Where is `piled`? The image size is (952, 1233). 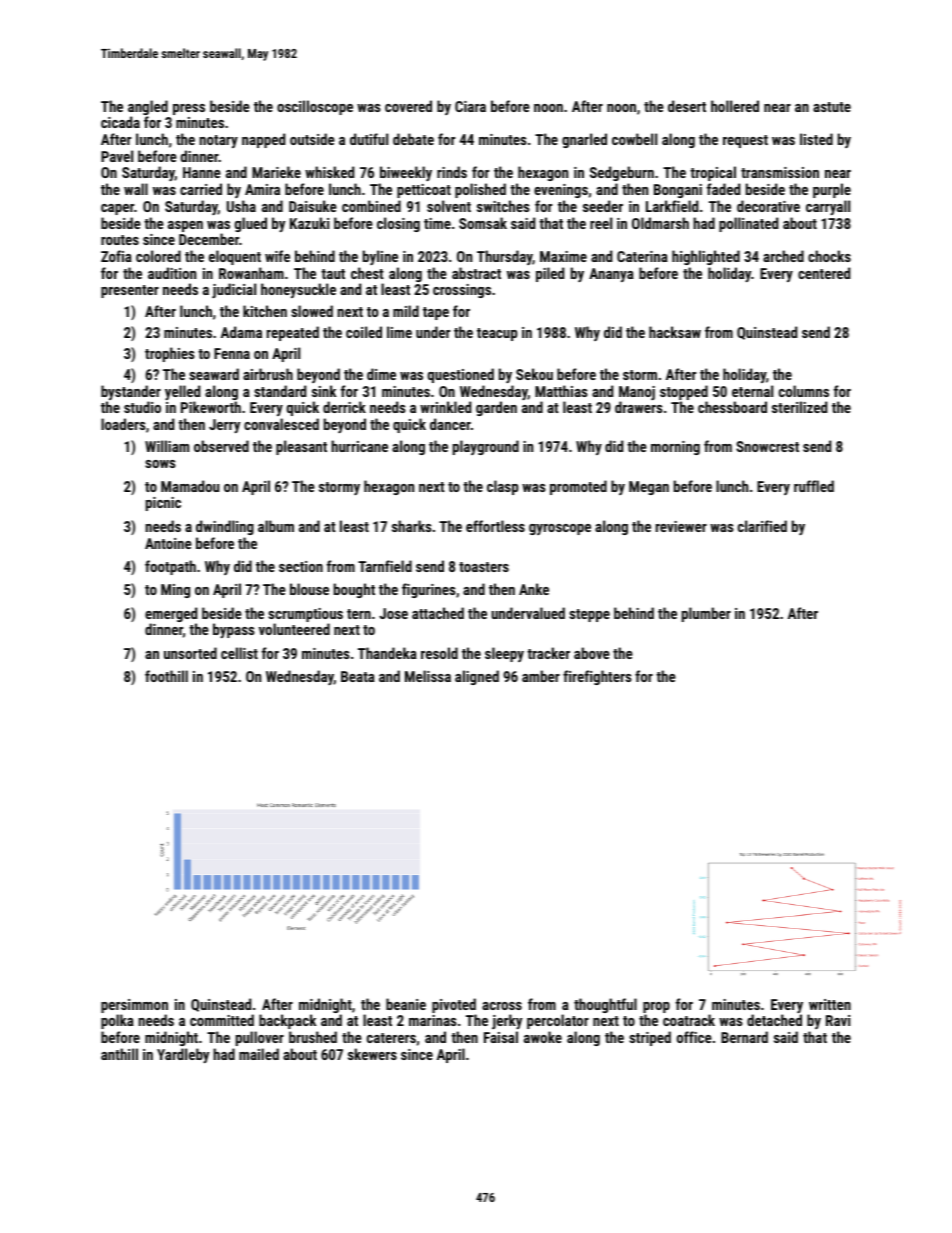 piled is located at coordinates (550, 274).
